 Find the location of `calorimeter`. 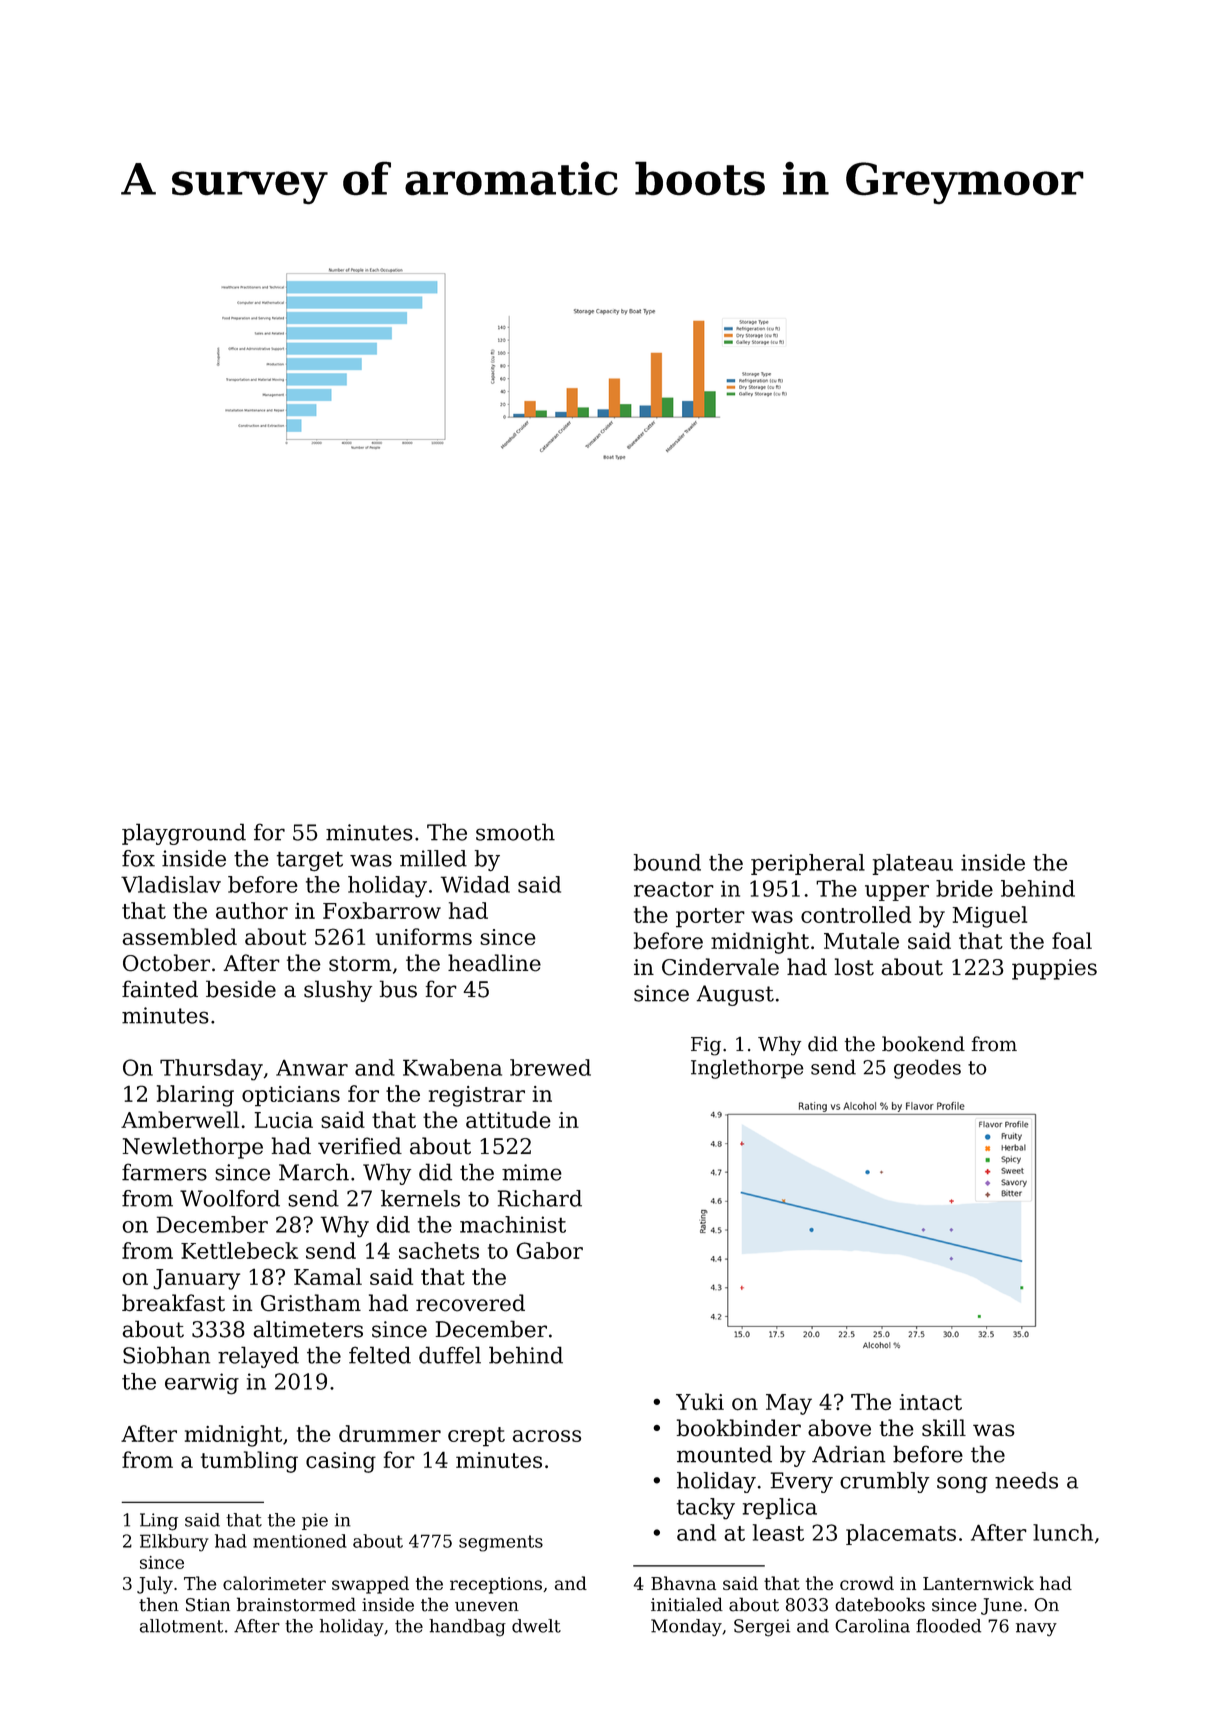

calorimeter is located at coordinates (274, 1583).
